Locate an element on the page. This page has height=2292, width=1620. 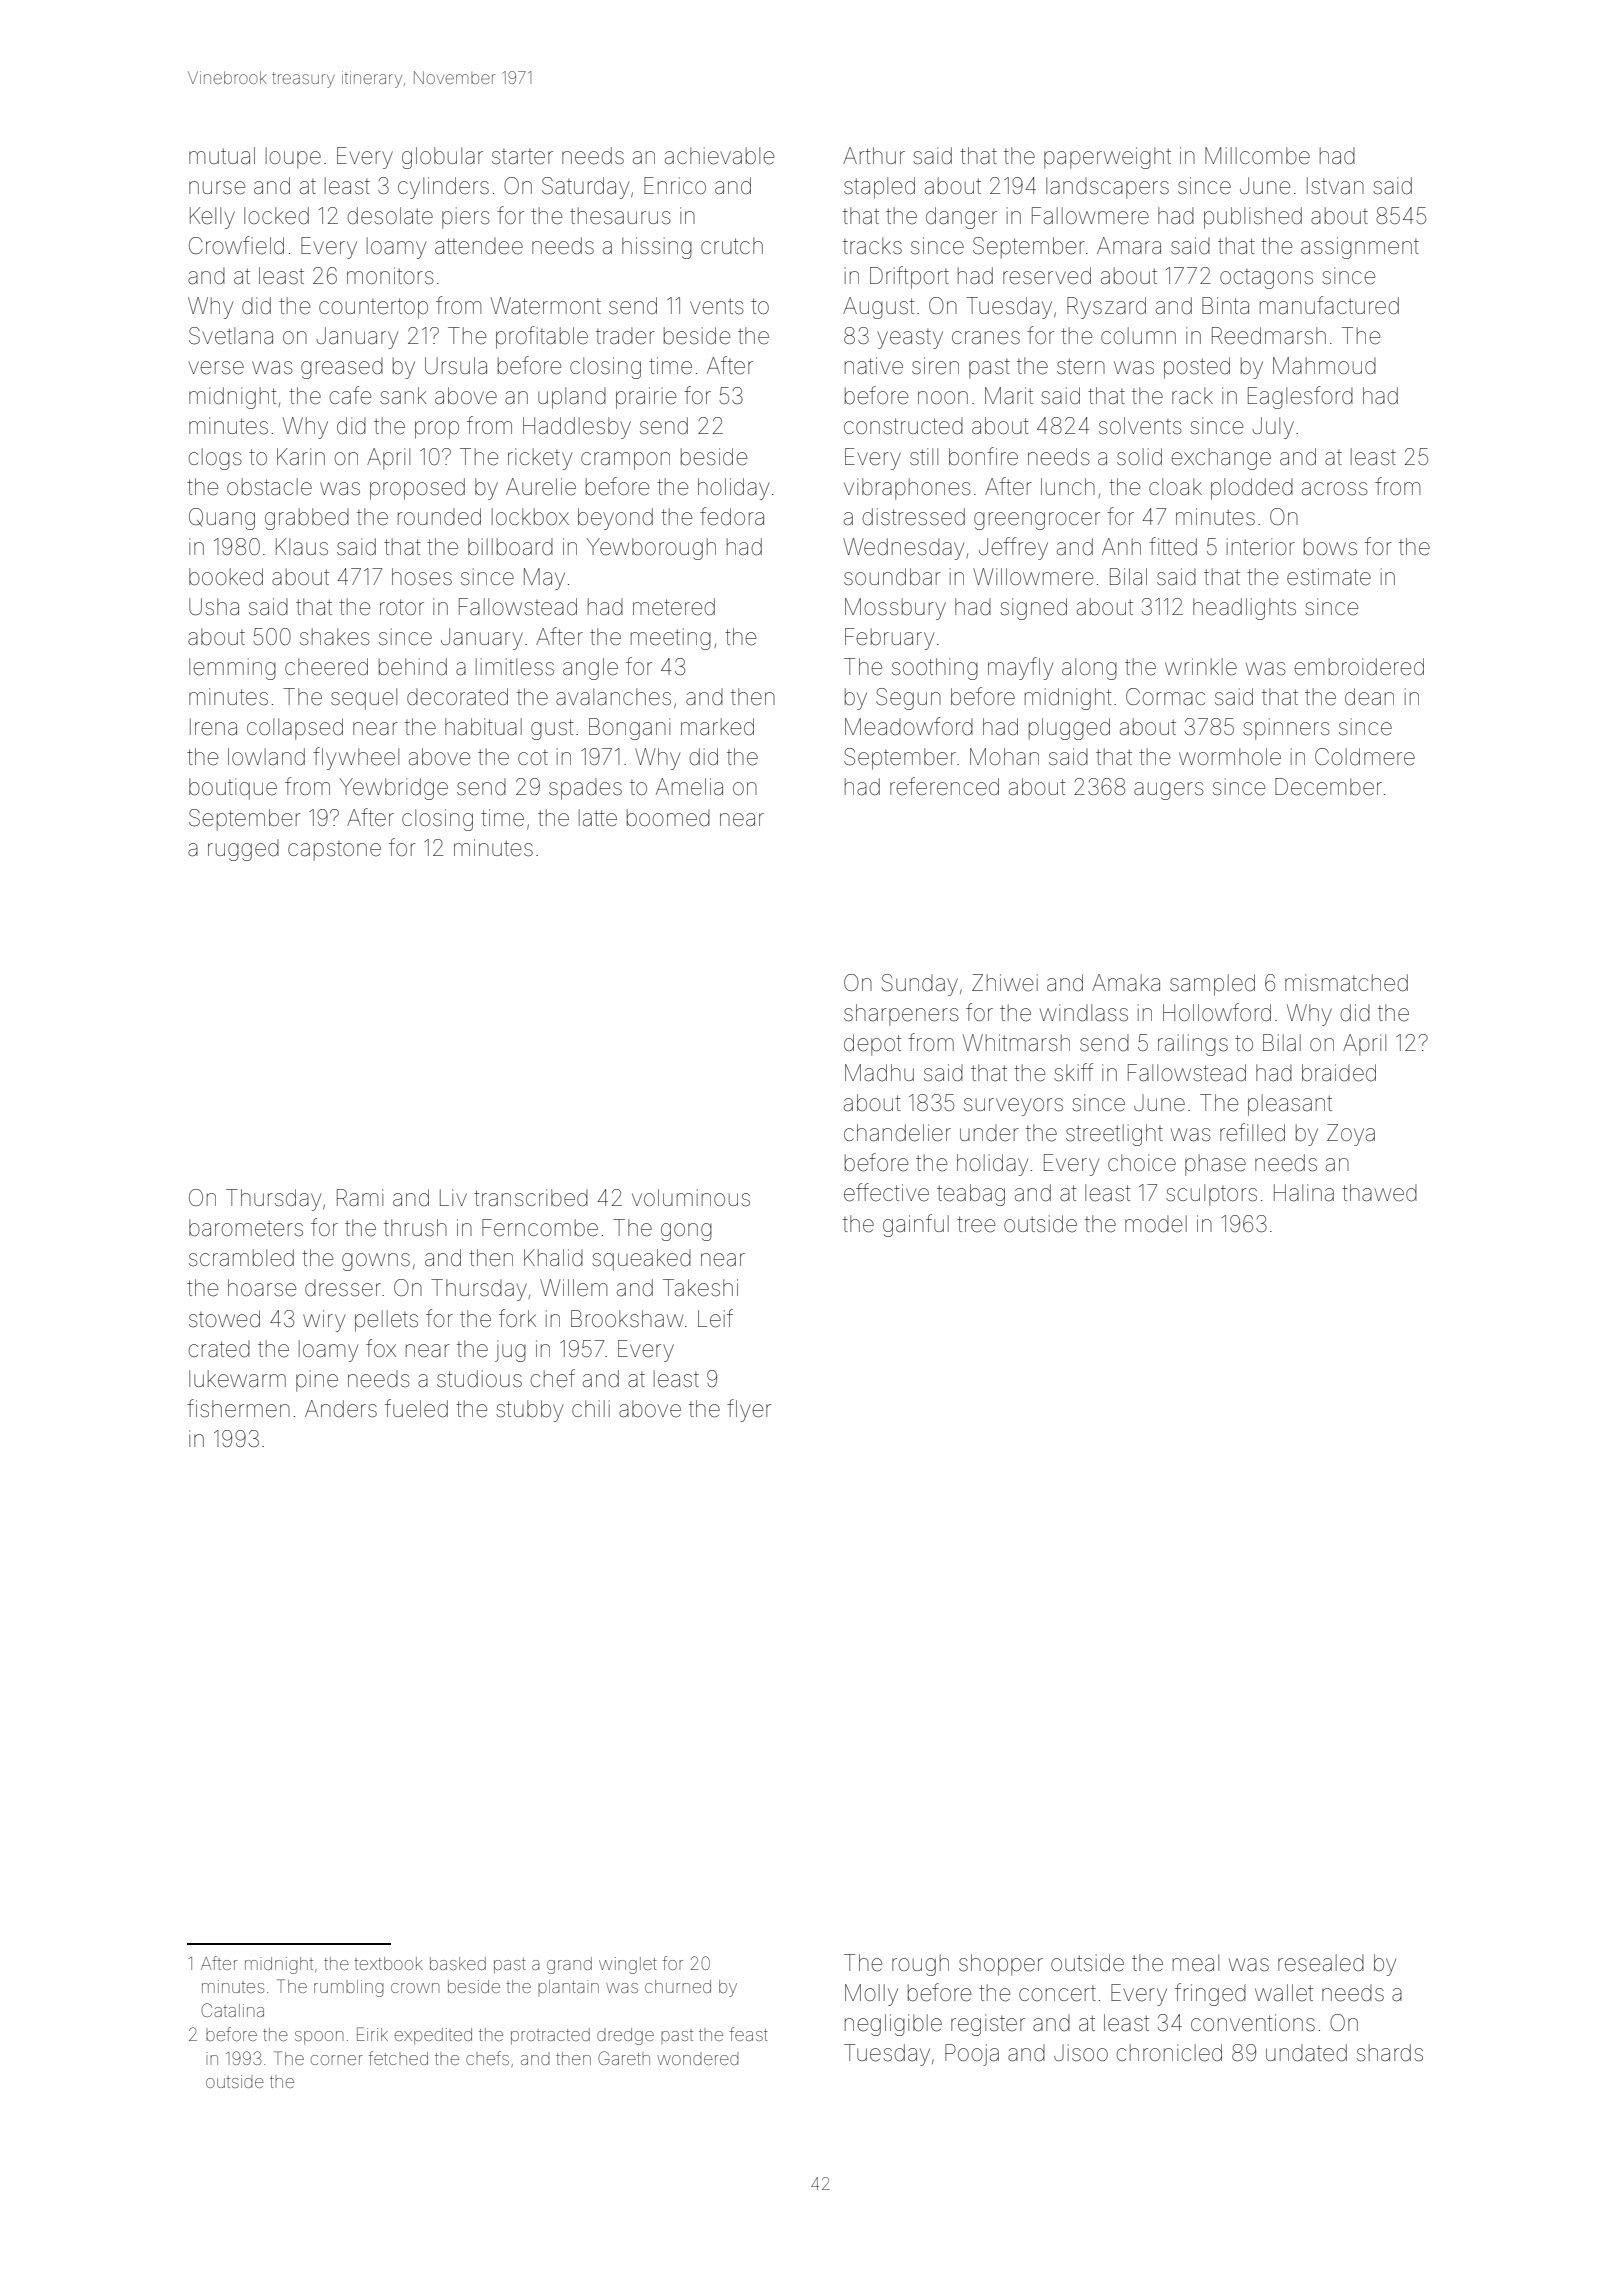
Cormac is located at coordinates (1165, 697).
